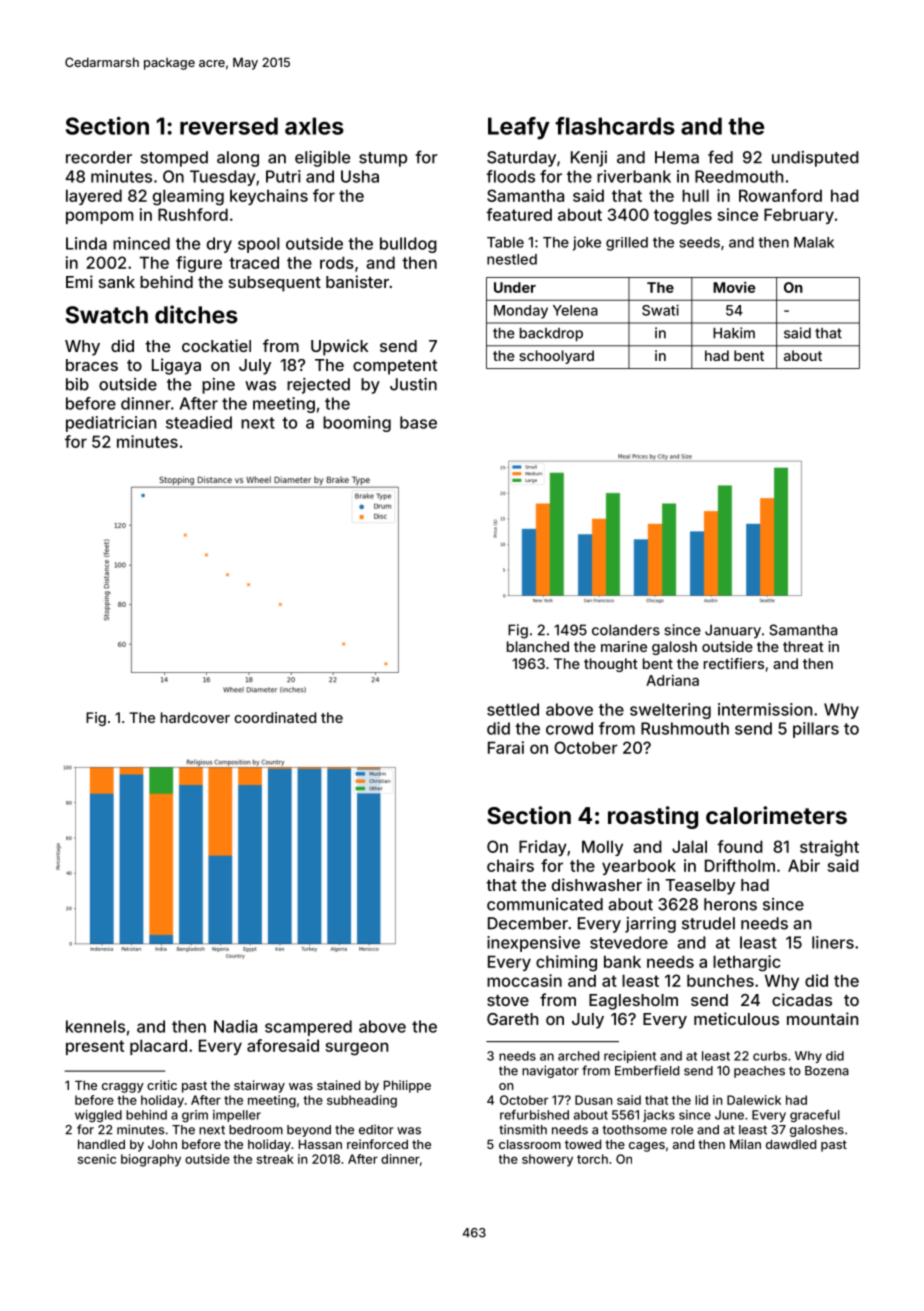  Describe the element at coordinates (556, 357) in the image. I see `schoolyard` at that location.
